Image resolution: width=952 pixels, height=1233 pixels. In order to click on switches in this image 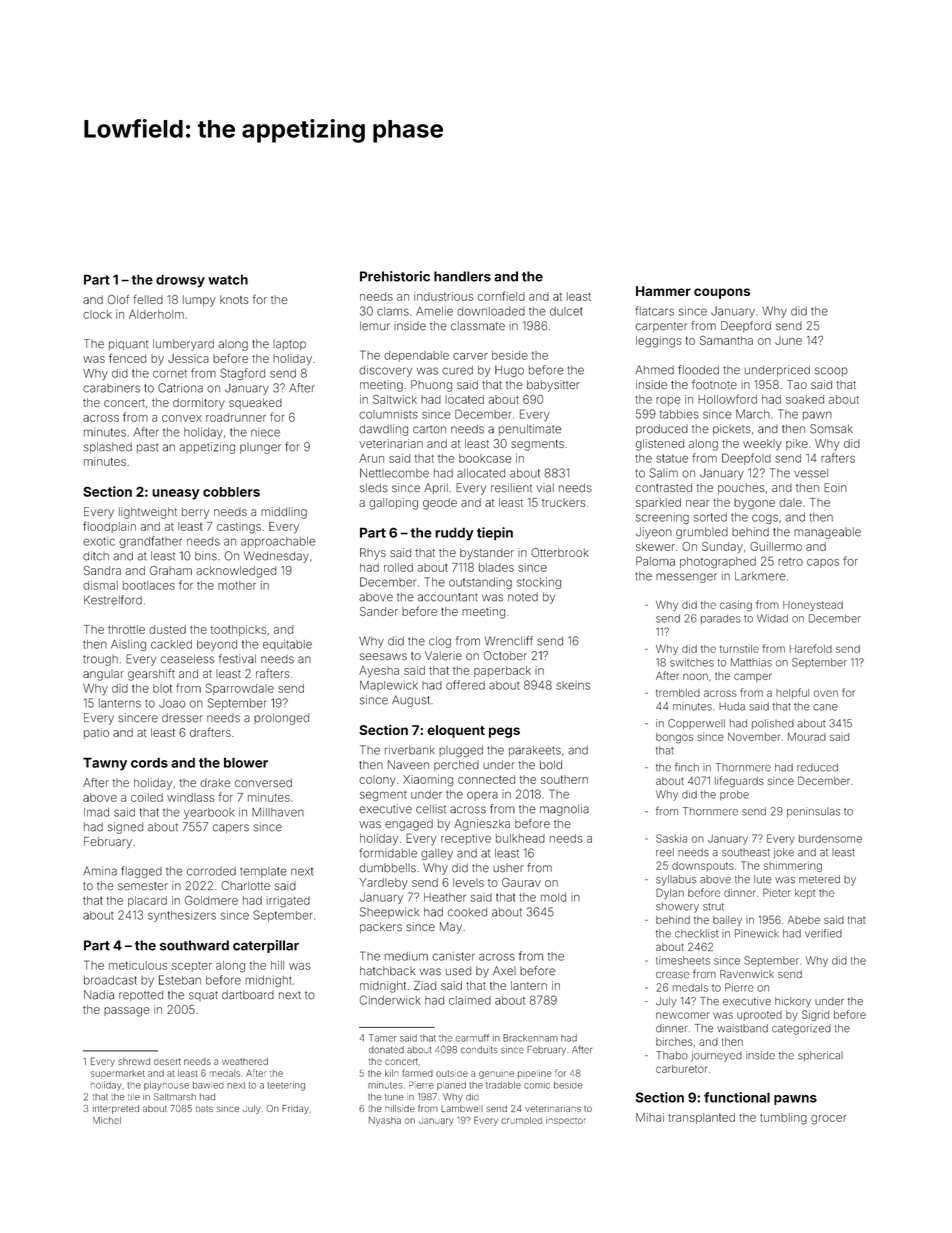, I will do `click(692, 662)`.
